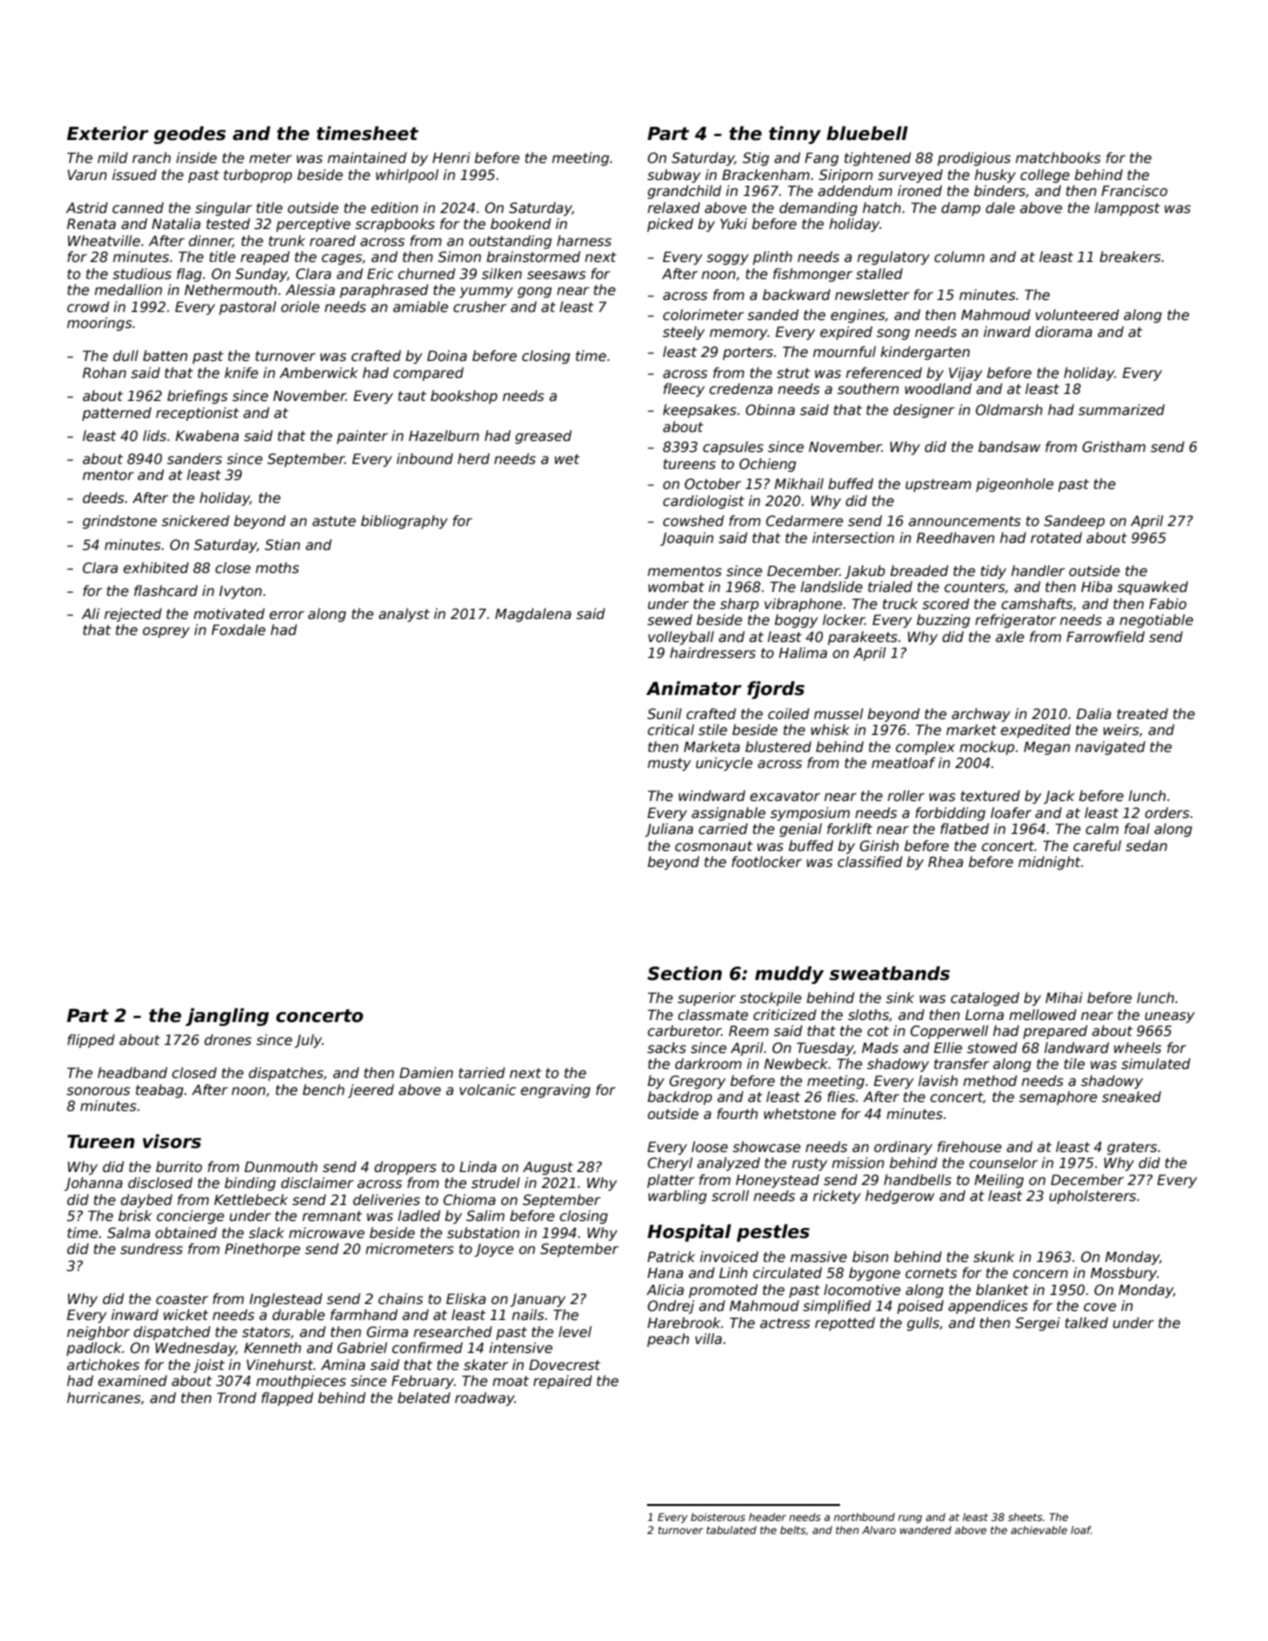 This screenshot has width=1268, height=1641. What do you see at coordinates (669, 830) in the screenshot?
I see `Juliana` at bounding box center [669, 830].
